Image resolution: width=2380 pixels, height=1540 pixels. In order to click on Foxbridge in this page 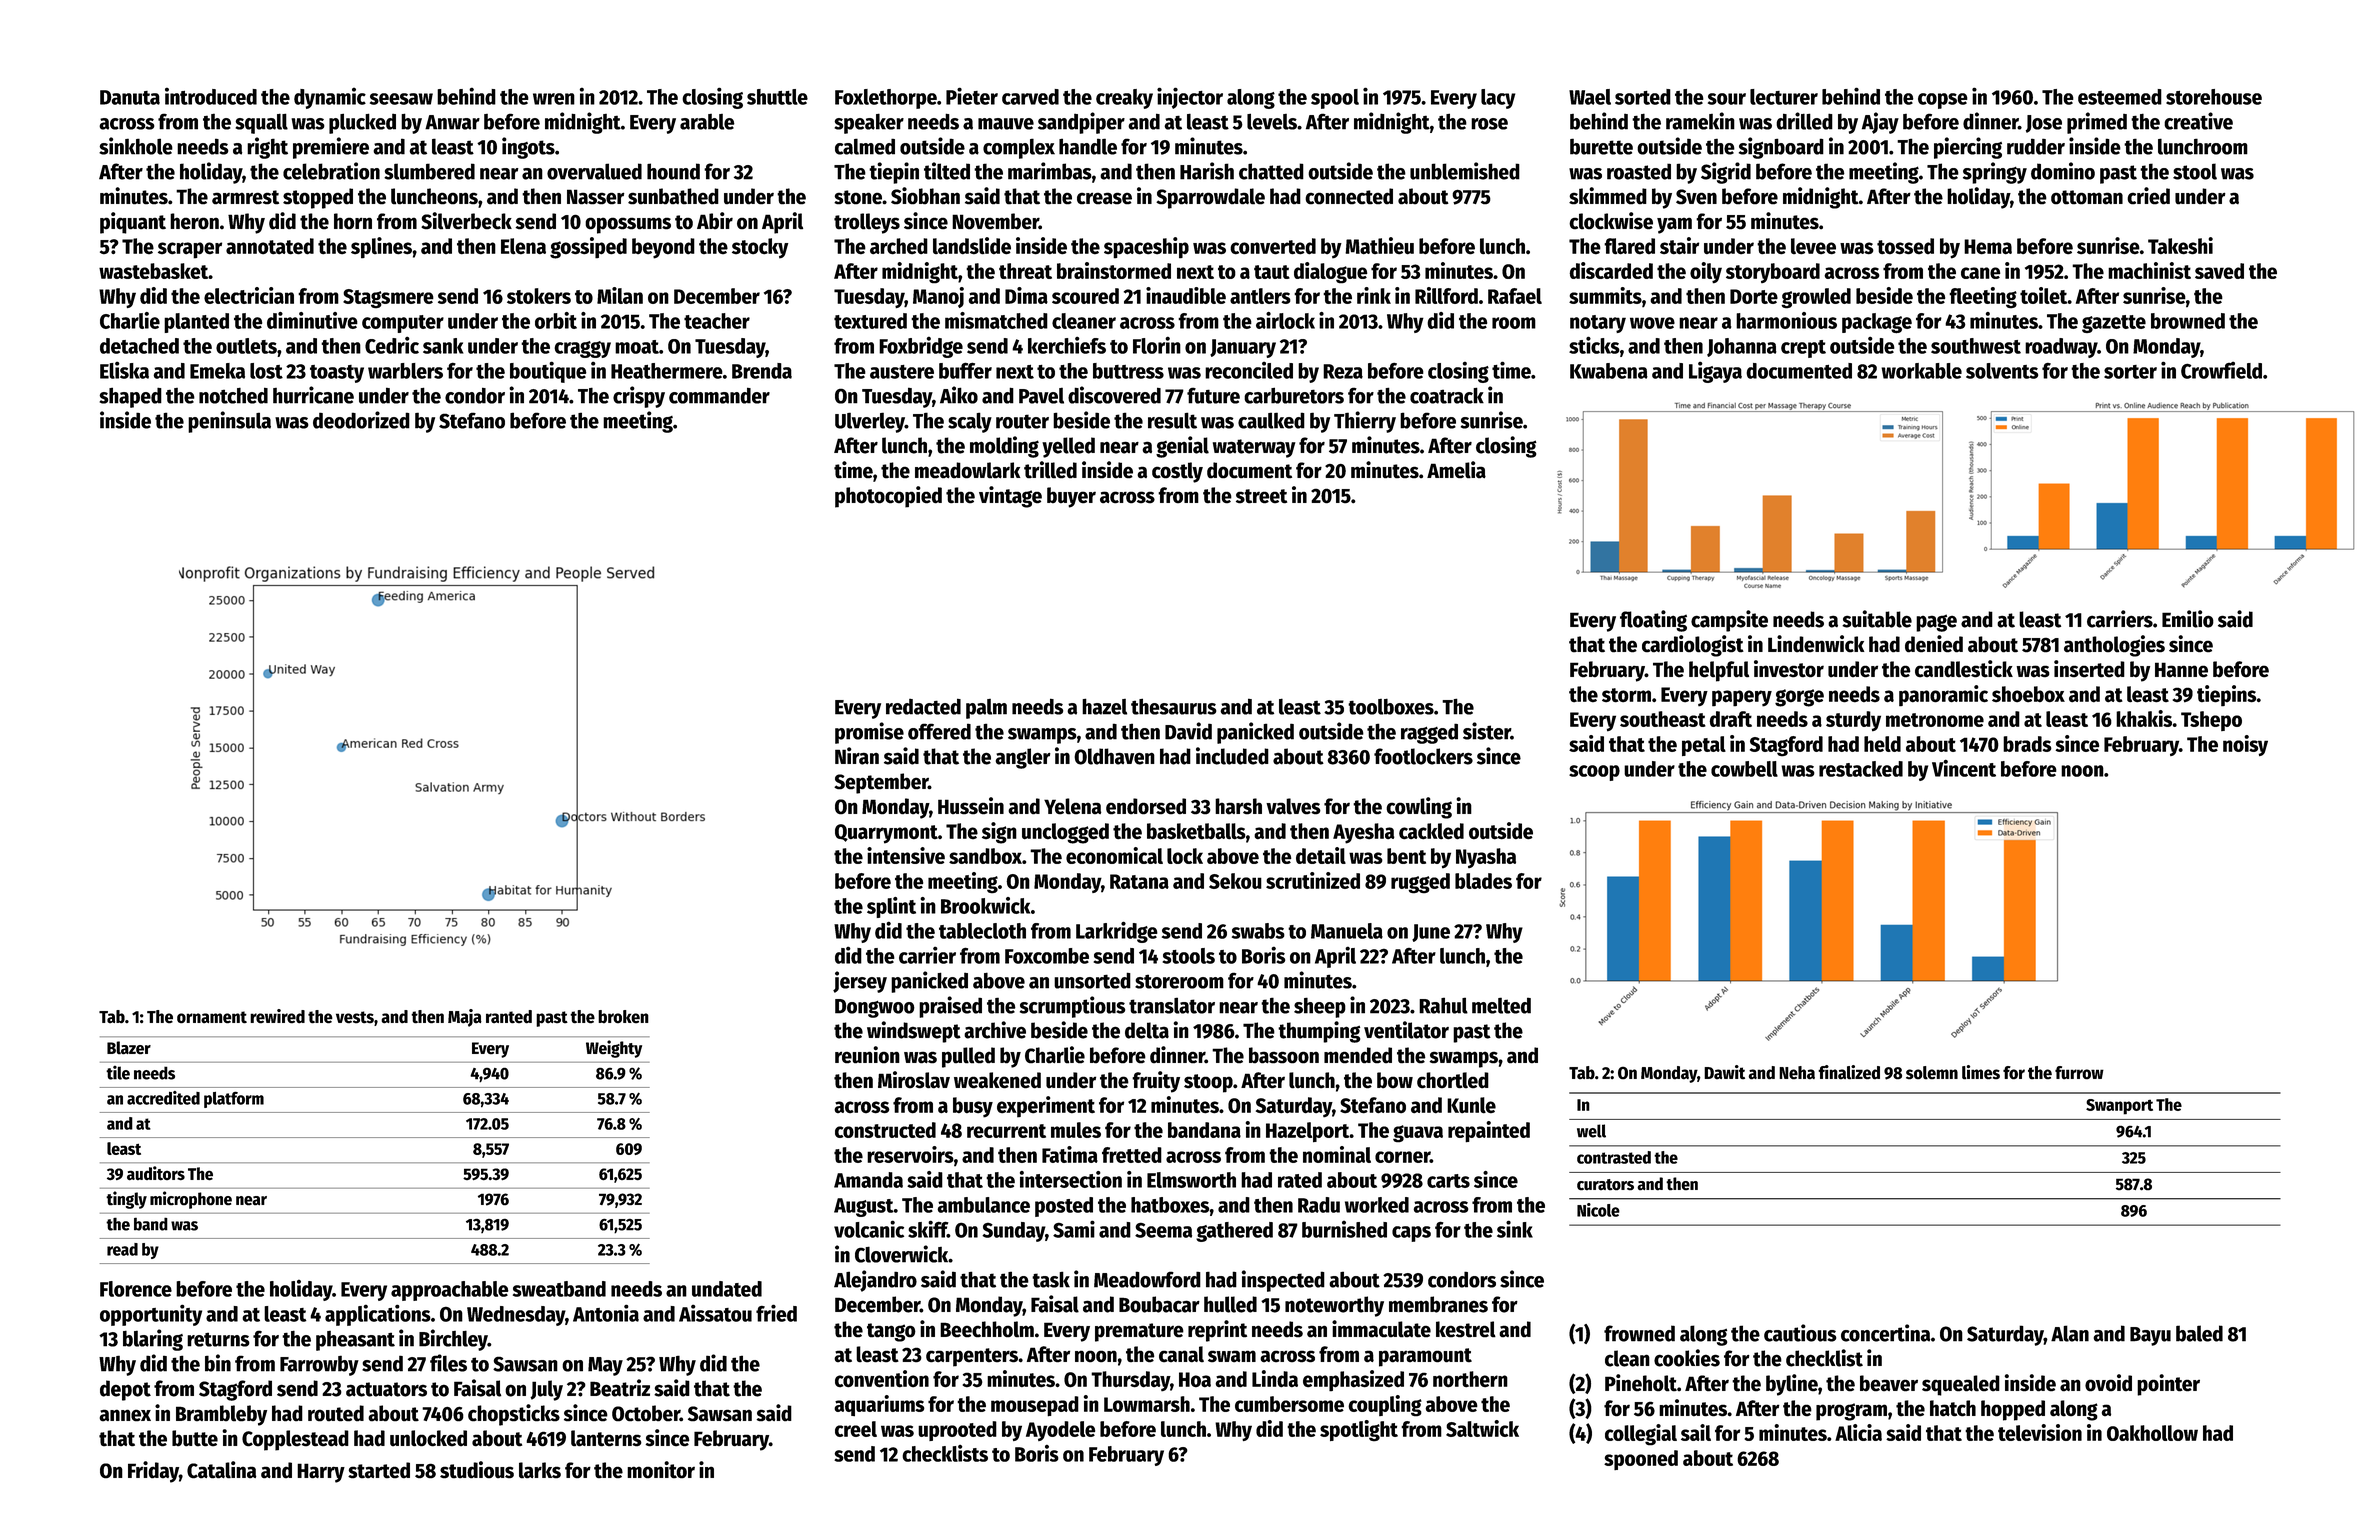, I will do `click(921, 347)`.
